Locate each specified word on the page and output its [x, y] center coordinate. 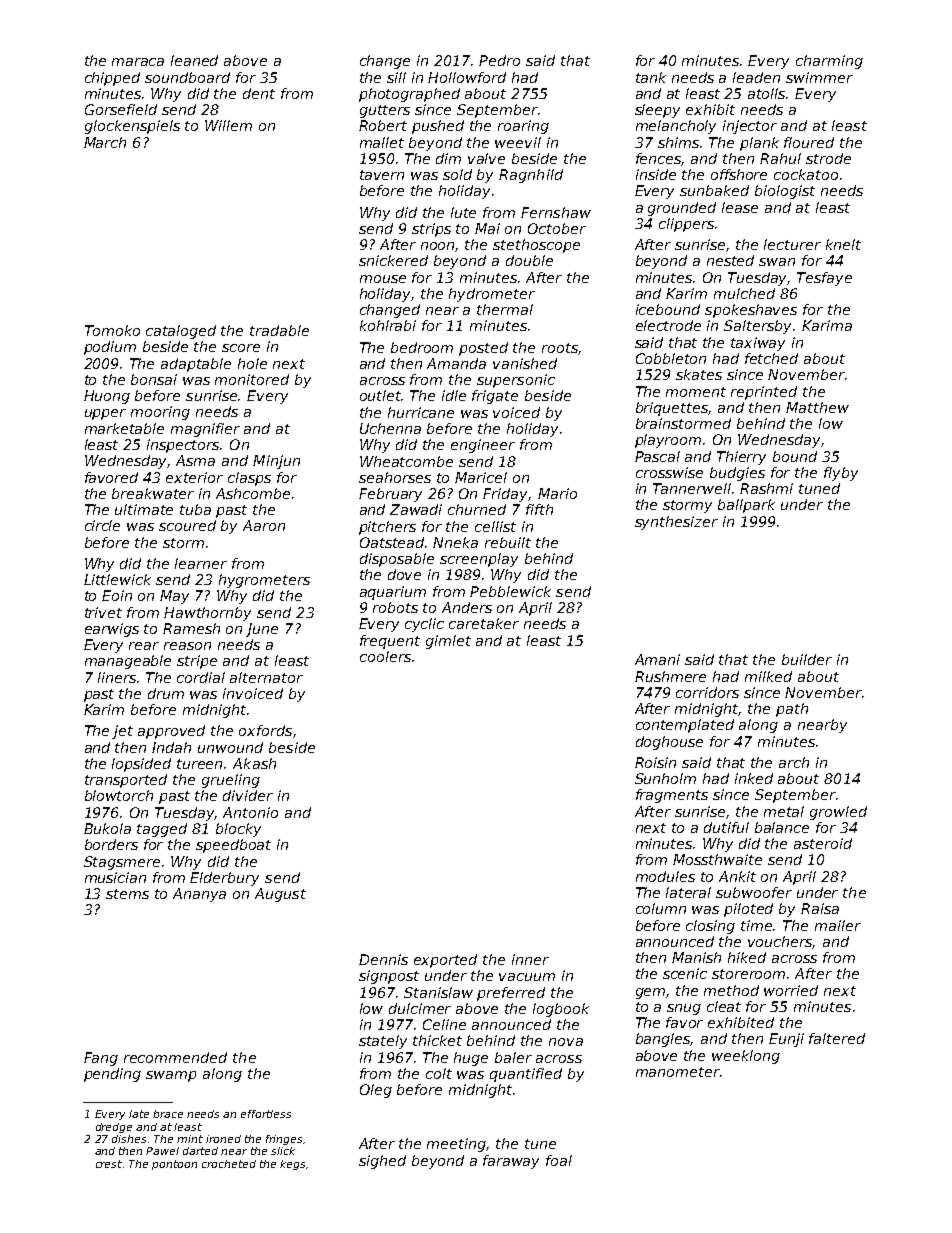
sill [396, 77]
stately [383, 1042]
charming [829, 62]
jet [122, 732]
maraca [138, 62]
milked [768, 676]
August [280, 895]
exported [445, 961]
